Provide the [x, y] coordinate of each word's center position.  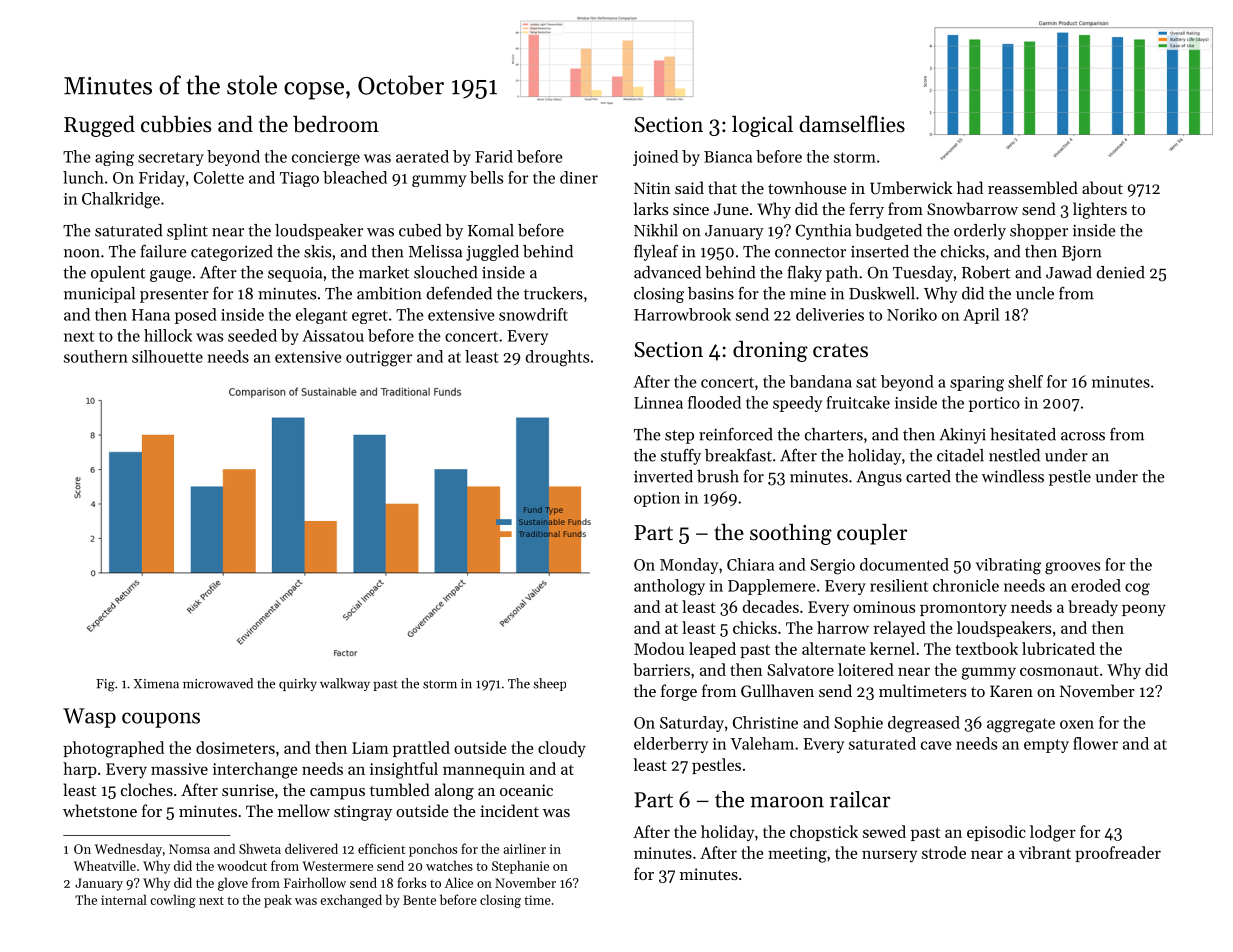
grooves [1072, 568]
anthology [669, 587]
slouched [445, 272]
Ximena [156, 684]
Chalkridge [121, 200]
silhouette [167, 356]
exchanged [351, 901]
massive [179, 769]
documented [904, 564]
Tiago [299, 179]
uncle [1035, 293]
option [657, 499]
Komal [491, 230]
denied [1121, 272]
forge [679, 692]
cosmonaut [1059, 670]
